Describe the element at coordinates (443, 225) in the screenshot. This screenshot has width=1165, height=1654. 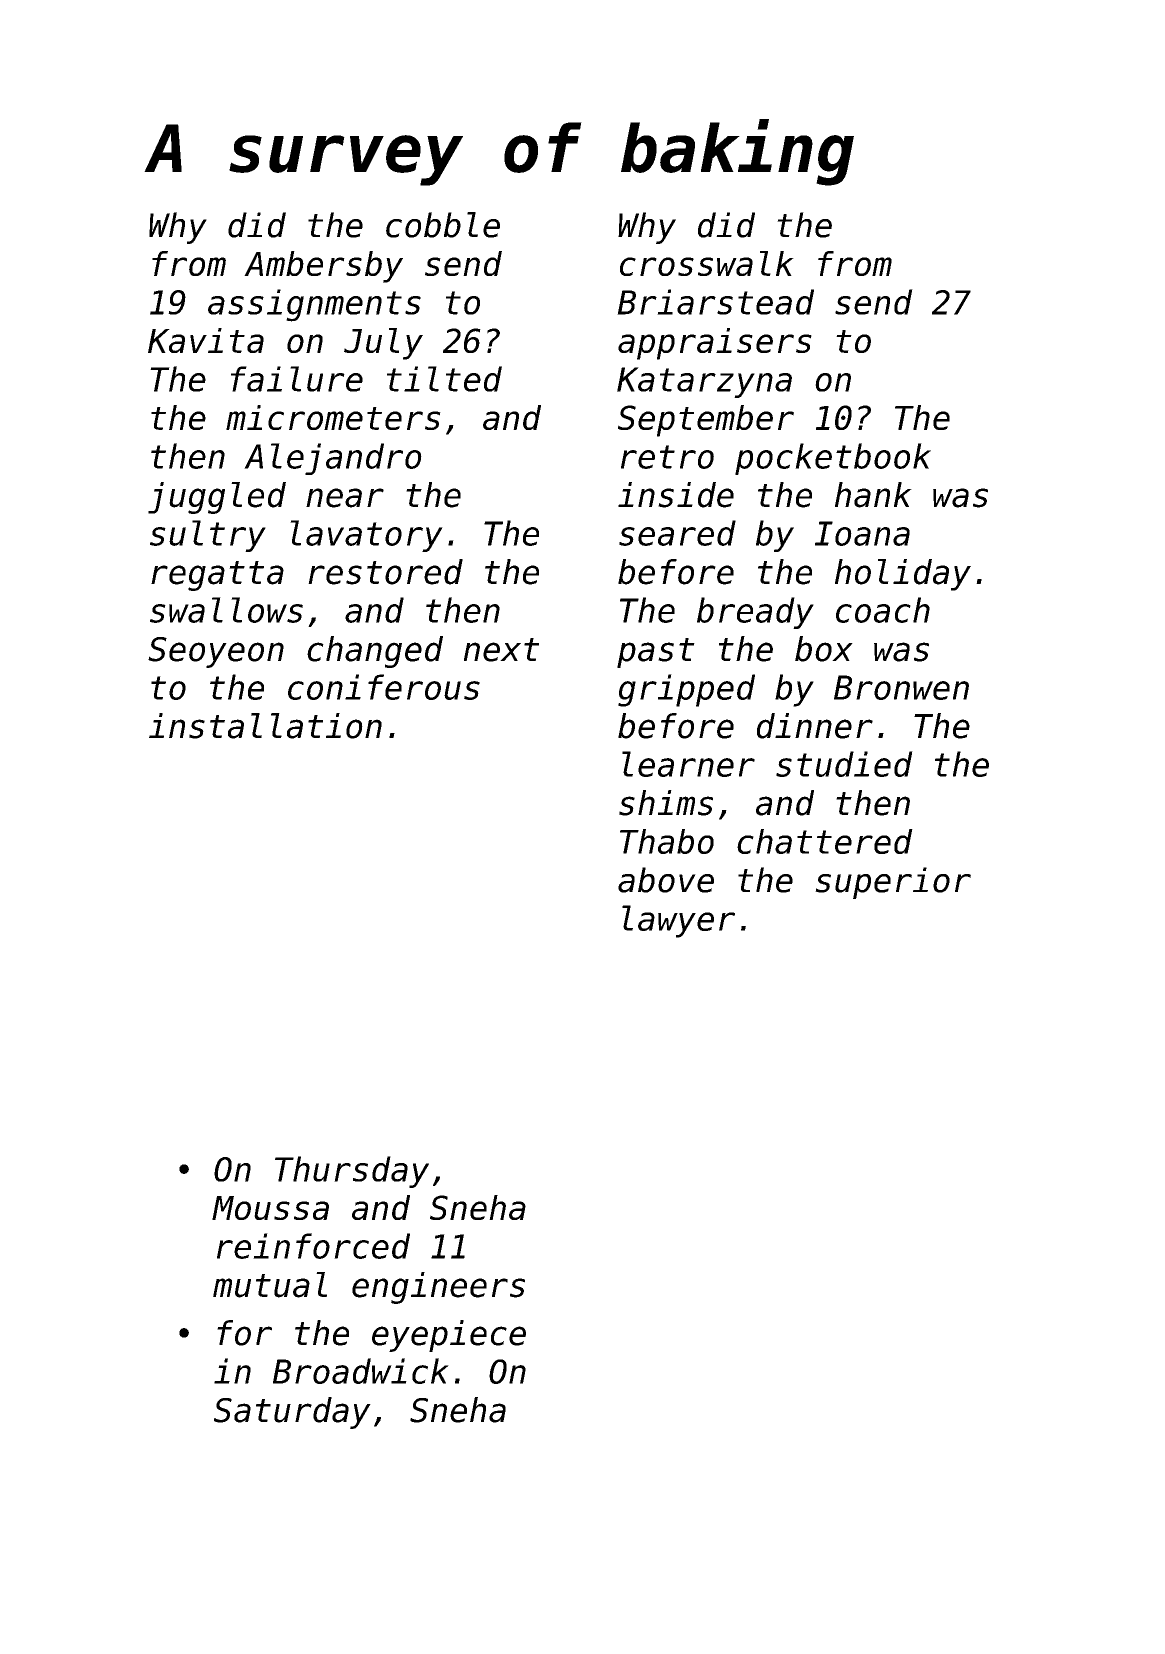
I see `cobble` at that location.
